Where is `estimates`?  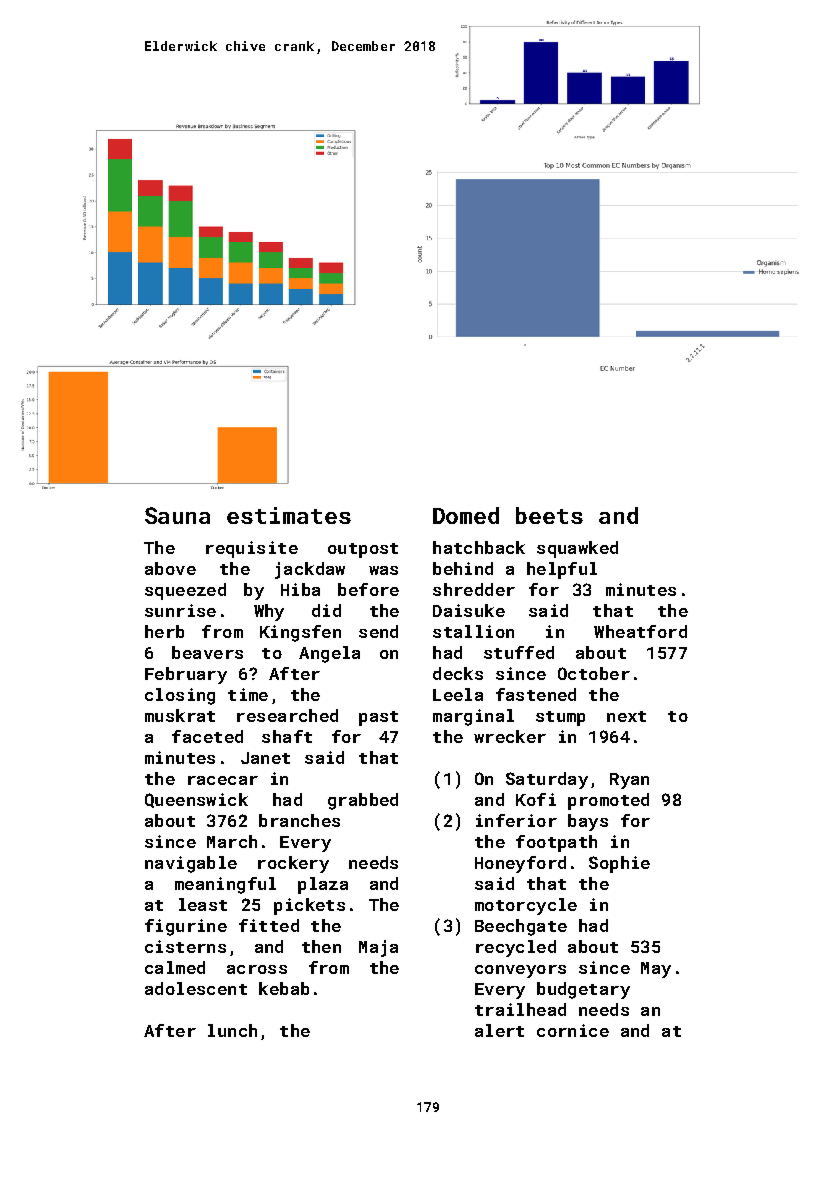 estimates is located at coordinates (289, 515).
